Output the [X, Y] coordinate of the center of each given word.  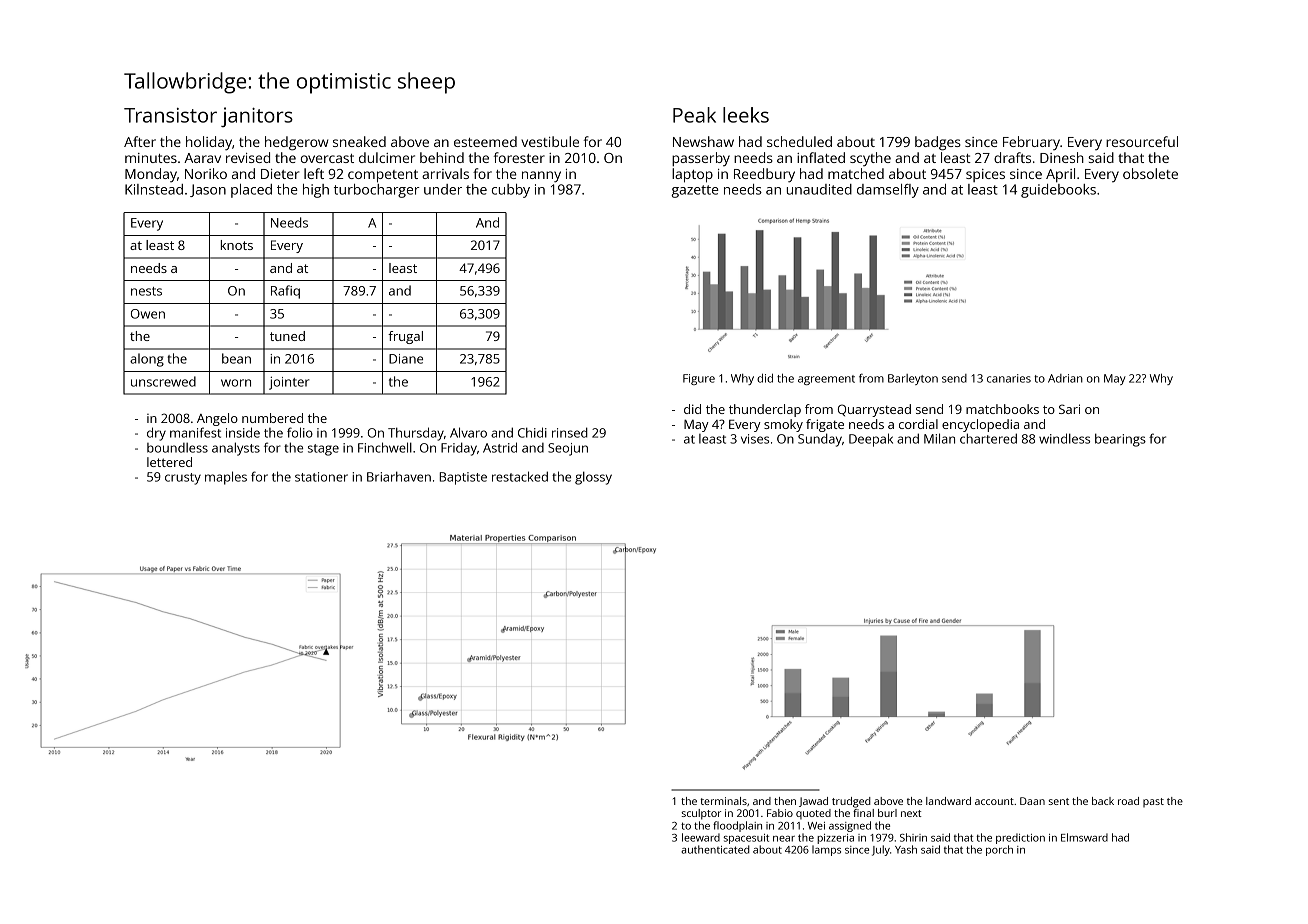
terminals [723, 801]
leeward [701, 837]
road [1128, 801]
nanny [541, 177]
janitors [257, 117]
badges [938, 143]
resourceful [1142, 141]
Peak [694, 115]
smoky [783, 425]
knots [237, 245]
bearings [1120, 440]
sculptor [701, 814]
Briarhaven [399, 476]
